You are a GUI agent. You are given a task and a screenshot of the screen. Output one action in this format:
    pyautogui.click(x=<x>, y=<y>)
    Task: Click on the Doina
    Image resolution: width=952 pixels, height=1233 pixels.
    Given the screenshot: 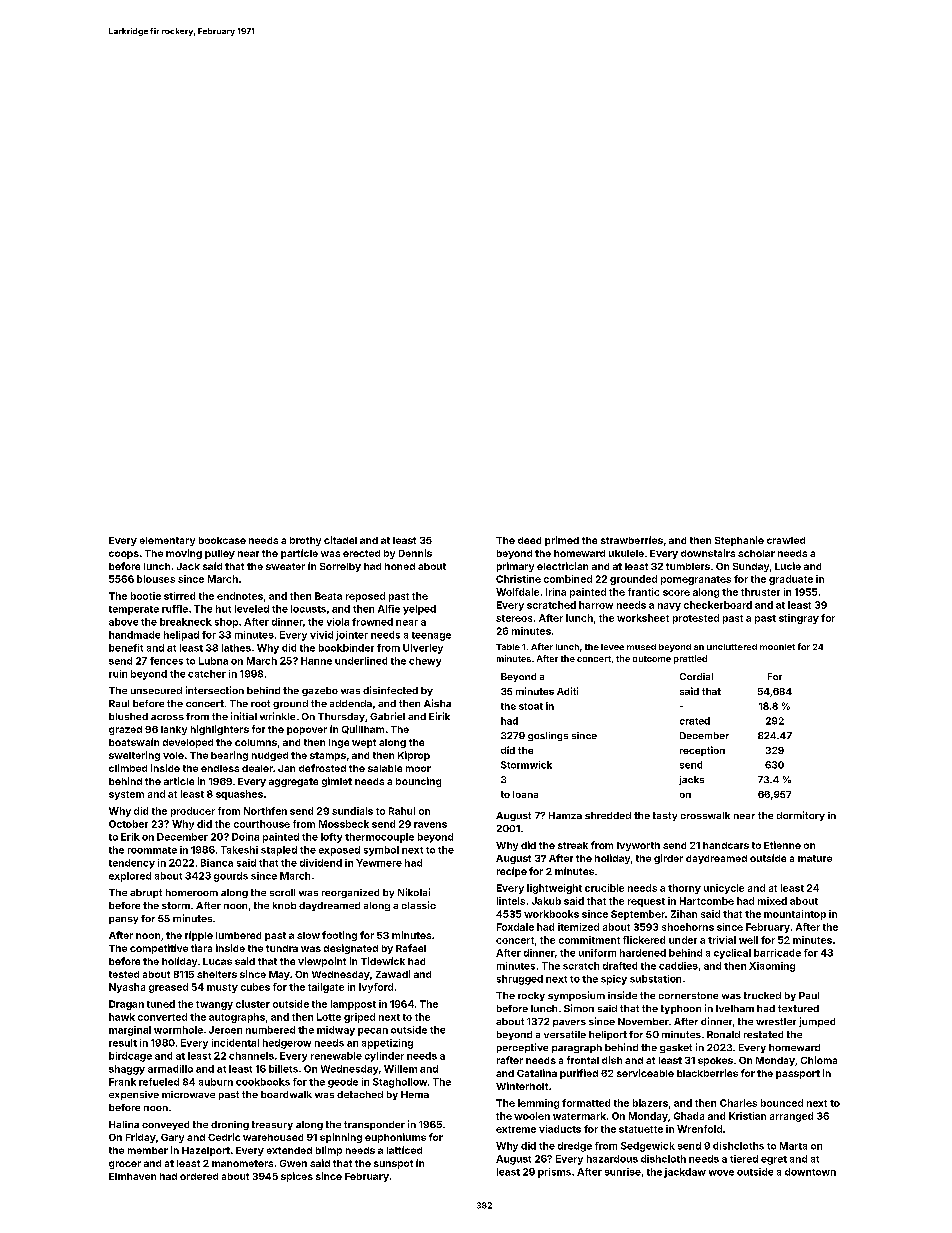 What is the action you would take?
    pyautogui.click(x=245, y=837)
